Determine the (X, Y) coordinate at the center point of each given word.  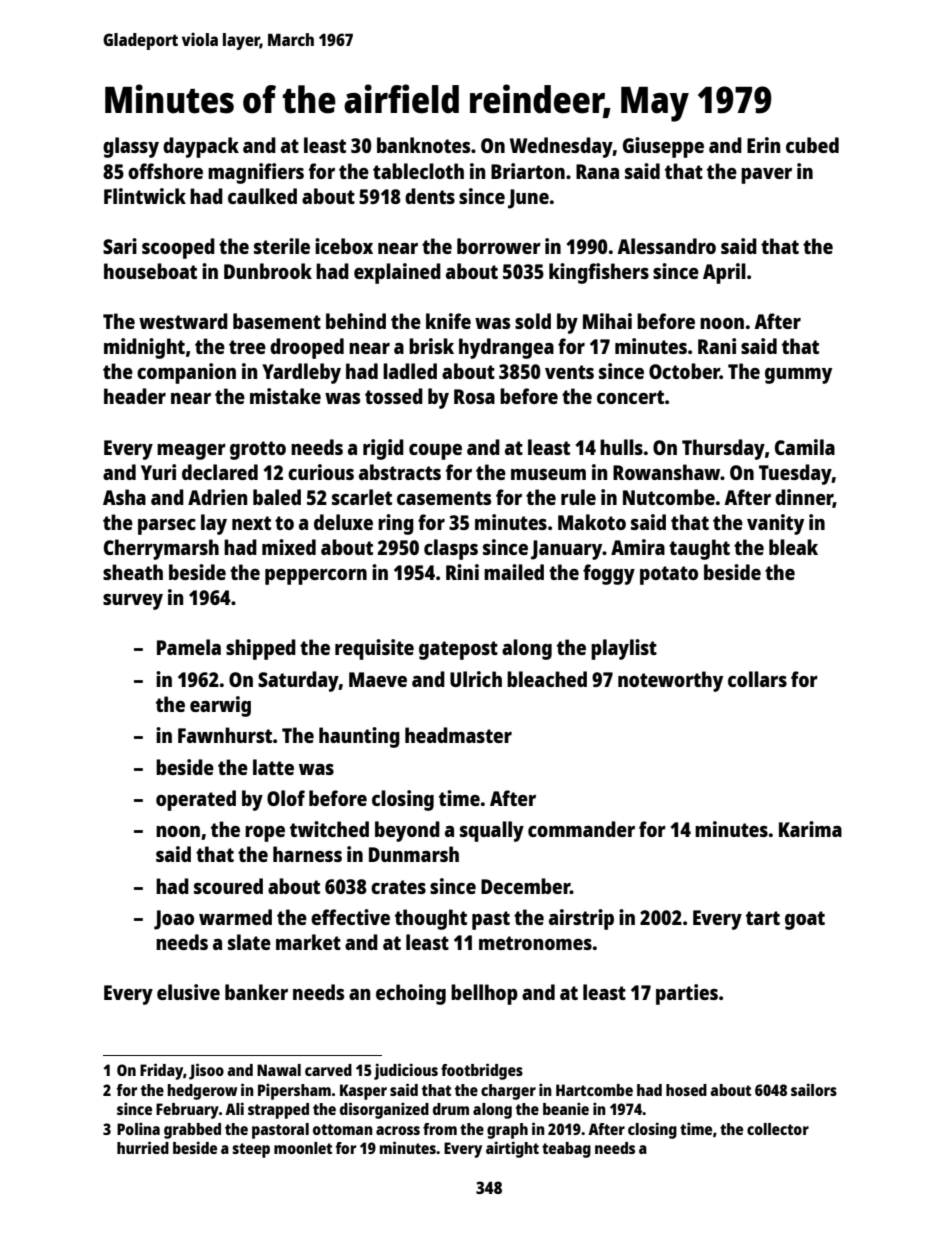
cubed (812, 145)
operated (196, 800)
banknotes (424, 145)
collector (778, 1129)
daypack (201, 147)
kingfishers (599, 273)
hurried (143, 1147)
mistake (285, 396)
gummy (798, 376)
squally (492, 831)
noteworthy (670, 681)
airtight (512, 1149)
